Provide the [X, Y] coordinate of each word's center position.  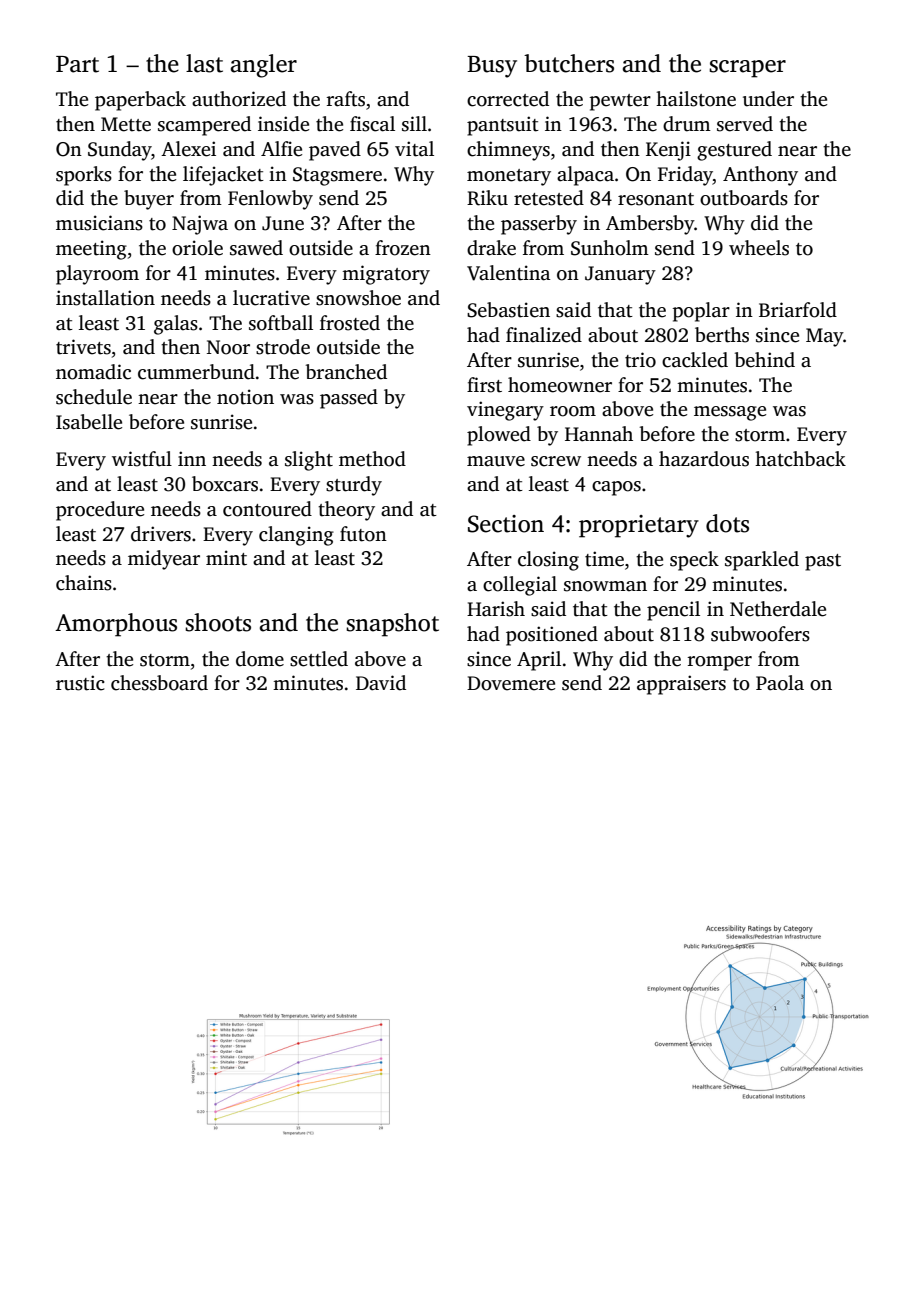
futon [363, 534]
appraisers [681, 685]
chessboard [159, 683]
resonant [656, 199]
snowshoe [358, 298]
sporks [84, 176]
